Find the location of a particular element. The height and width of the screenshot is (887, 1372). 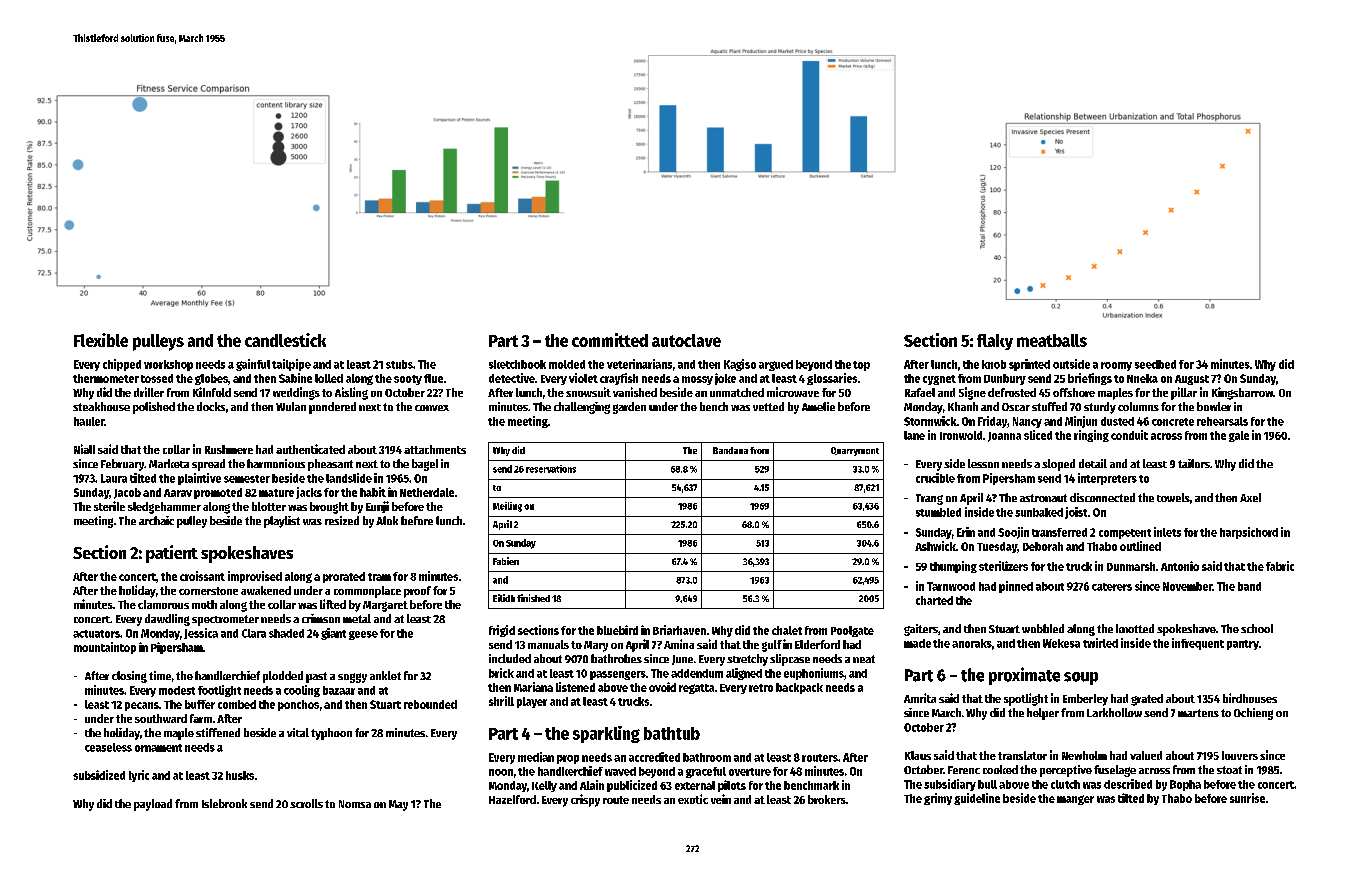

bowler is located at coordinates (1214, 406).
